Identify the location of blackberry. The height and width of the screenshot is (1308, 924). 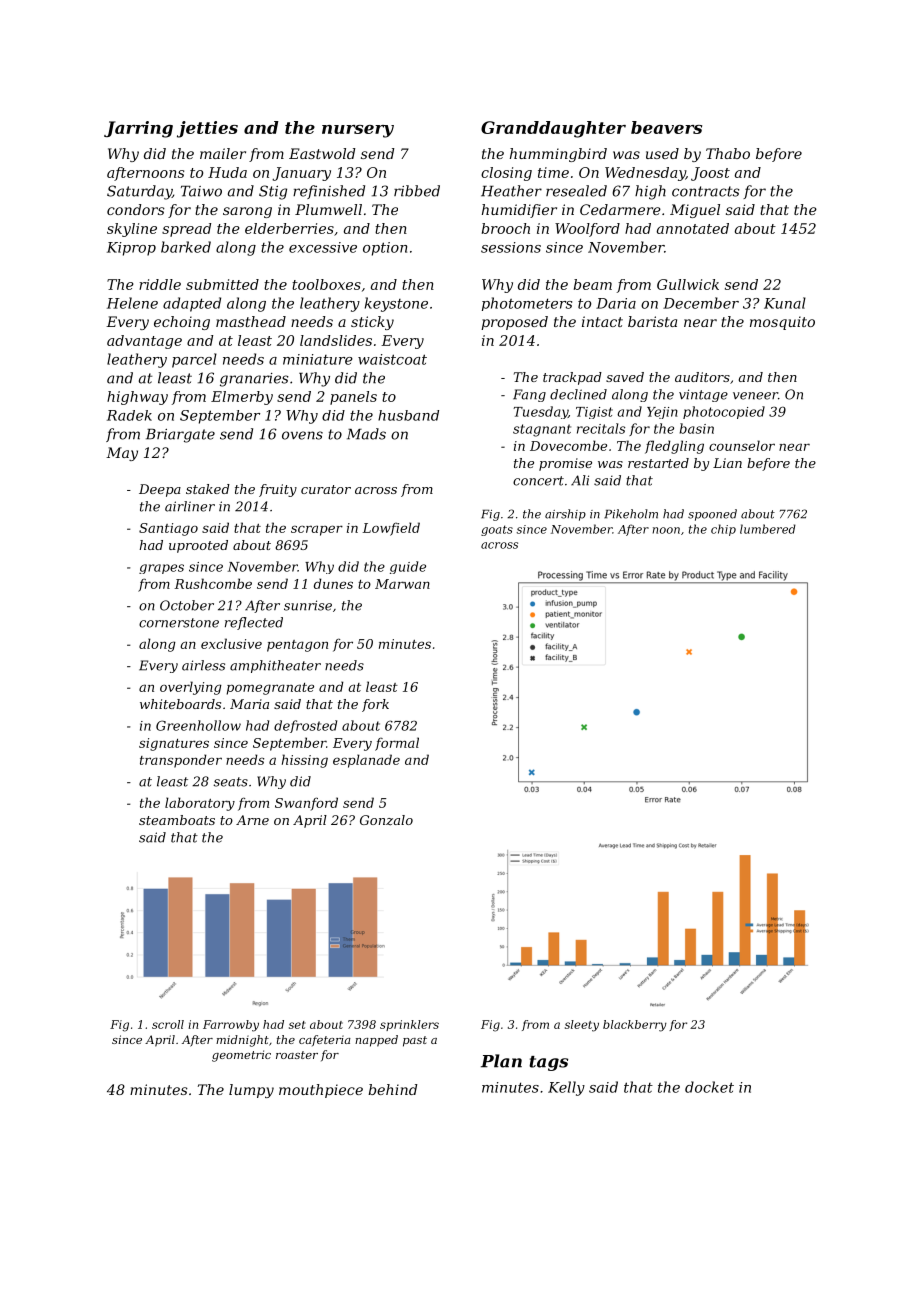
(635, 1026).
